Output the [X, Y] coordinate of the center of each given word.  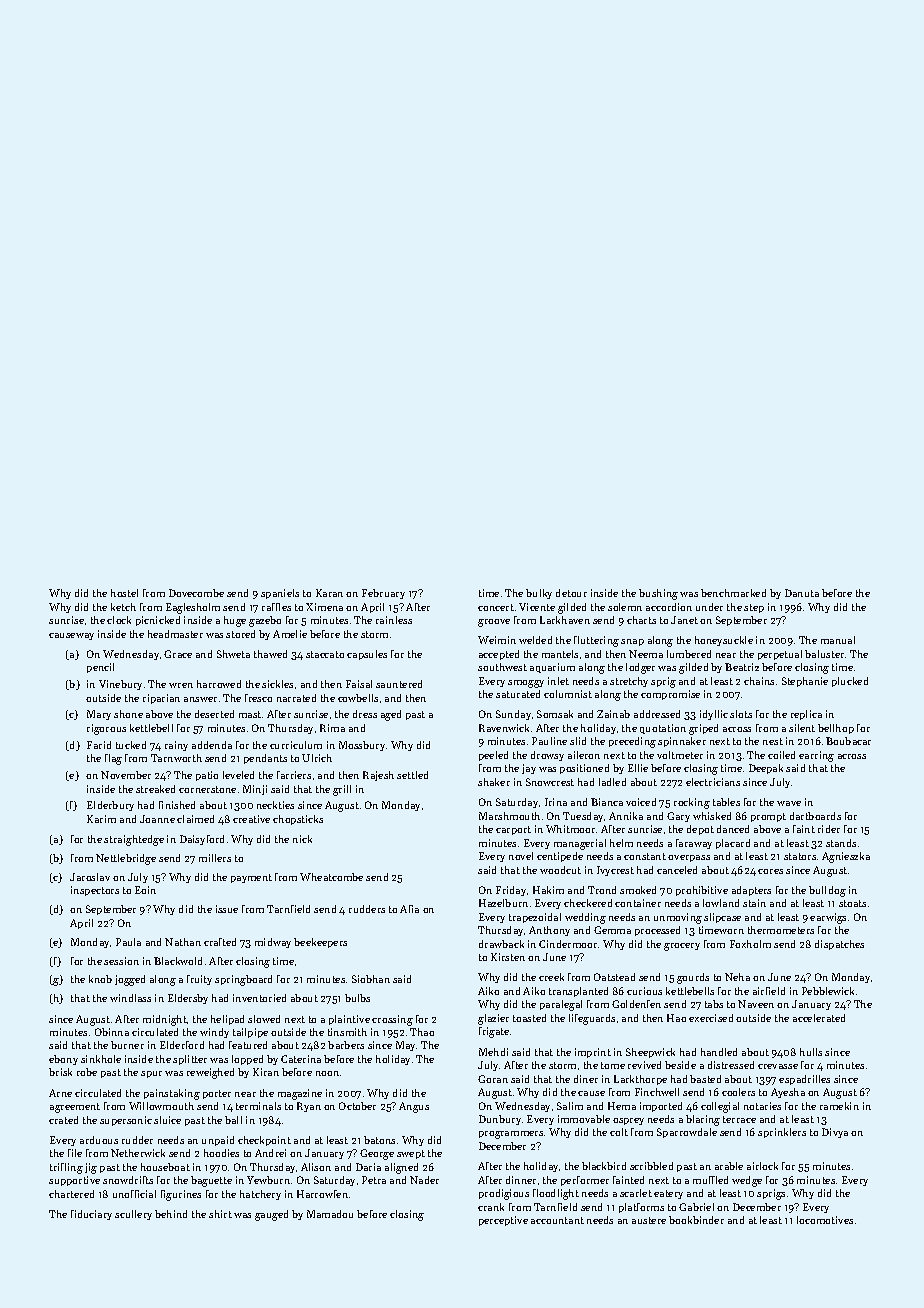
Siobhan [371, 979]
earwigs [828, 918]
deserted [214, 714]
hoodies [221, 1153]
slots [741, 714]
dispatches [839, 945]
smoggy [526, 684]
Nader [424, 1180]
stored [240, 634]
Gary [678, 817]
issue [227, 909]
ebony [63, 1060]
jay [529, 769]
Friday [511, 891]
